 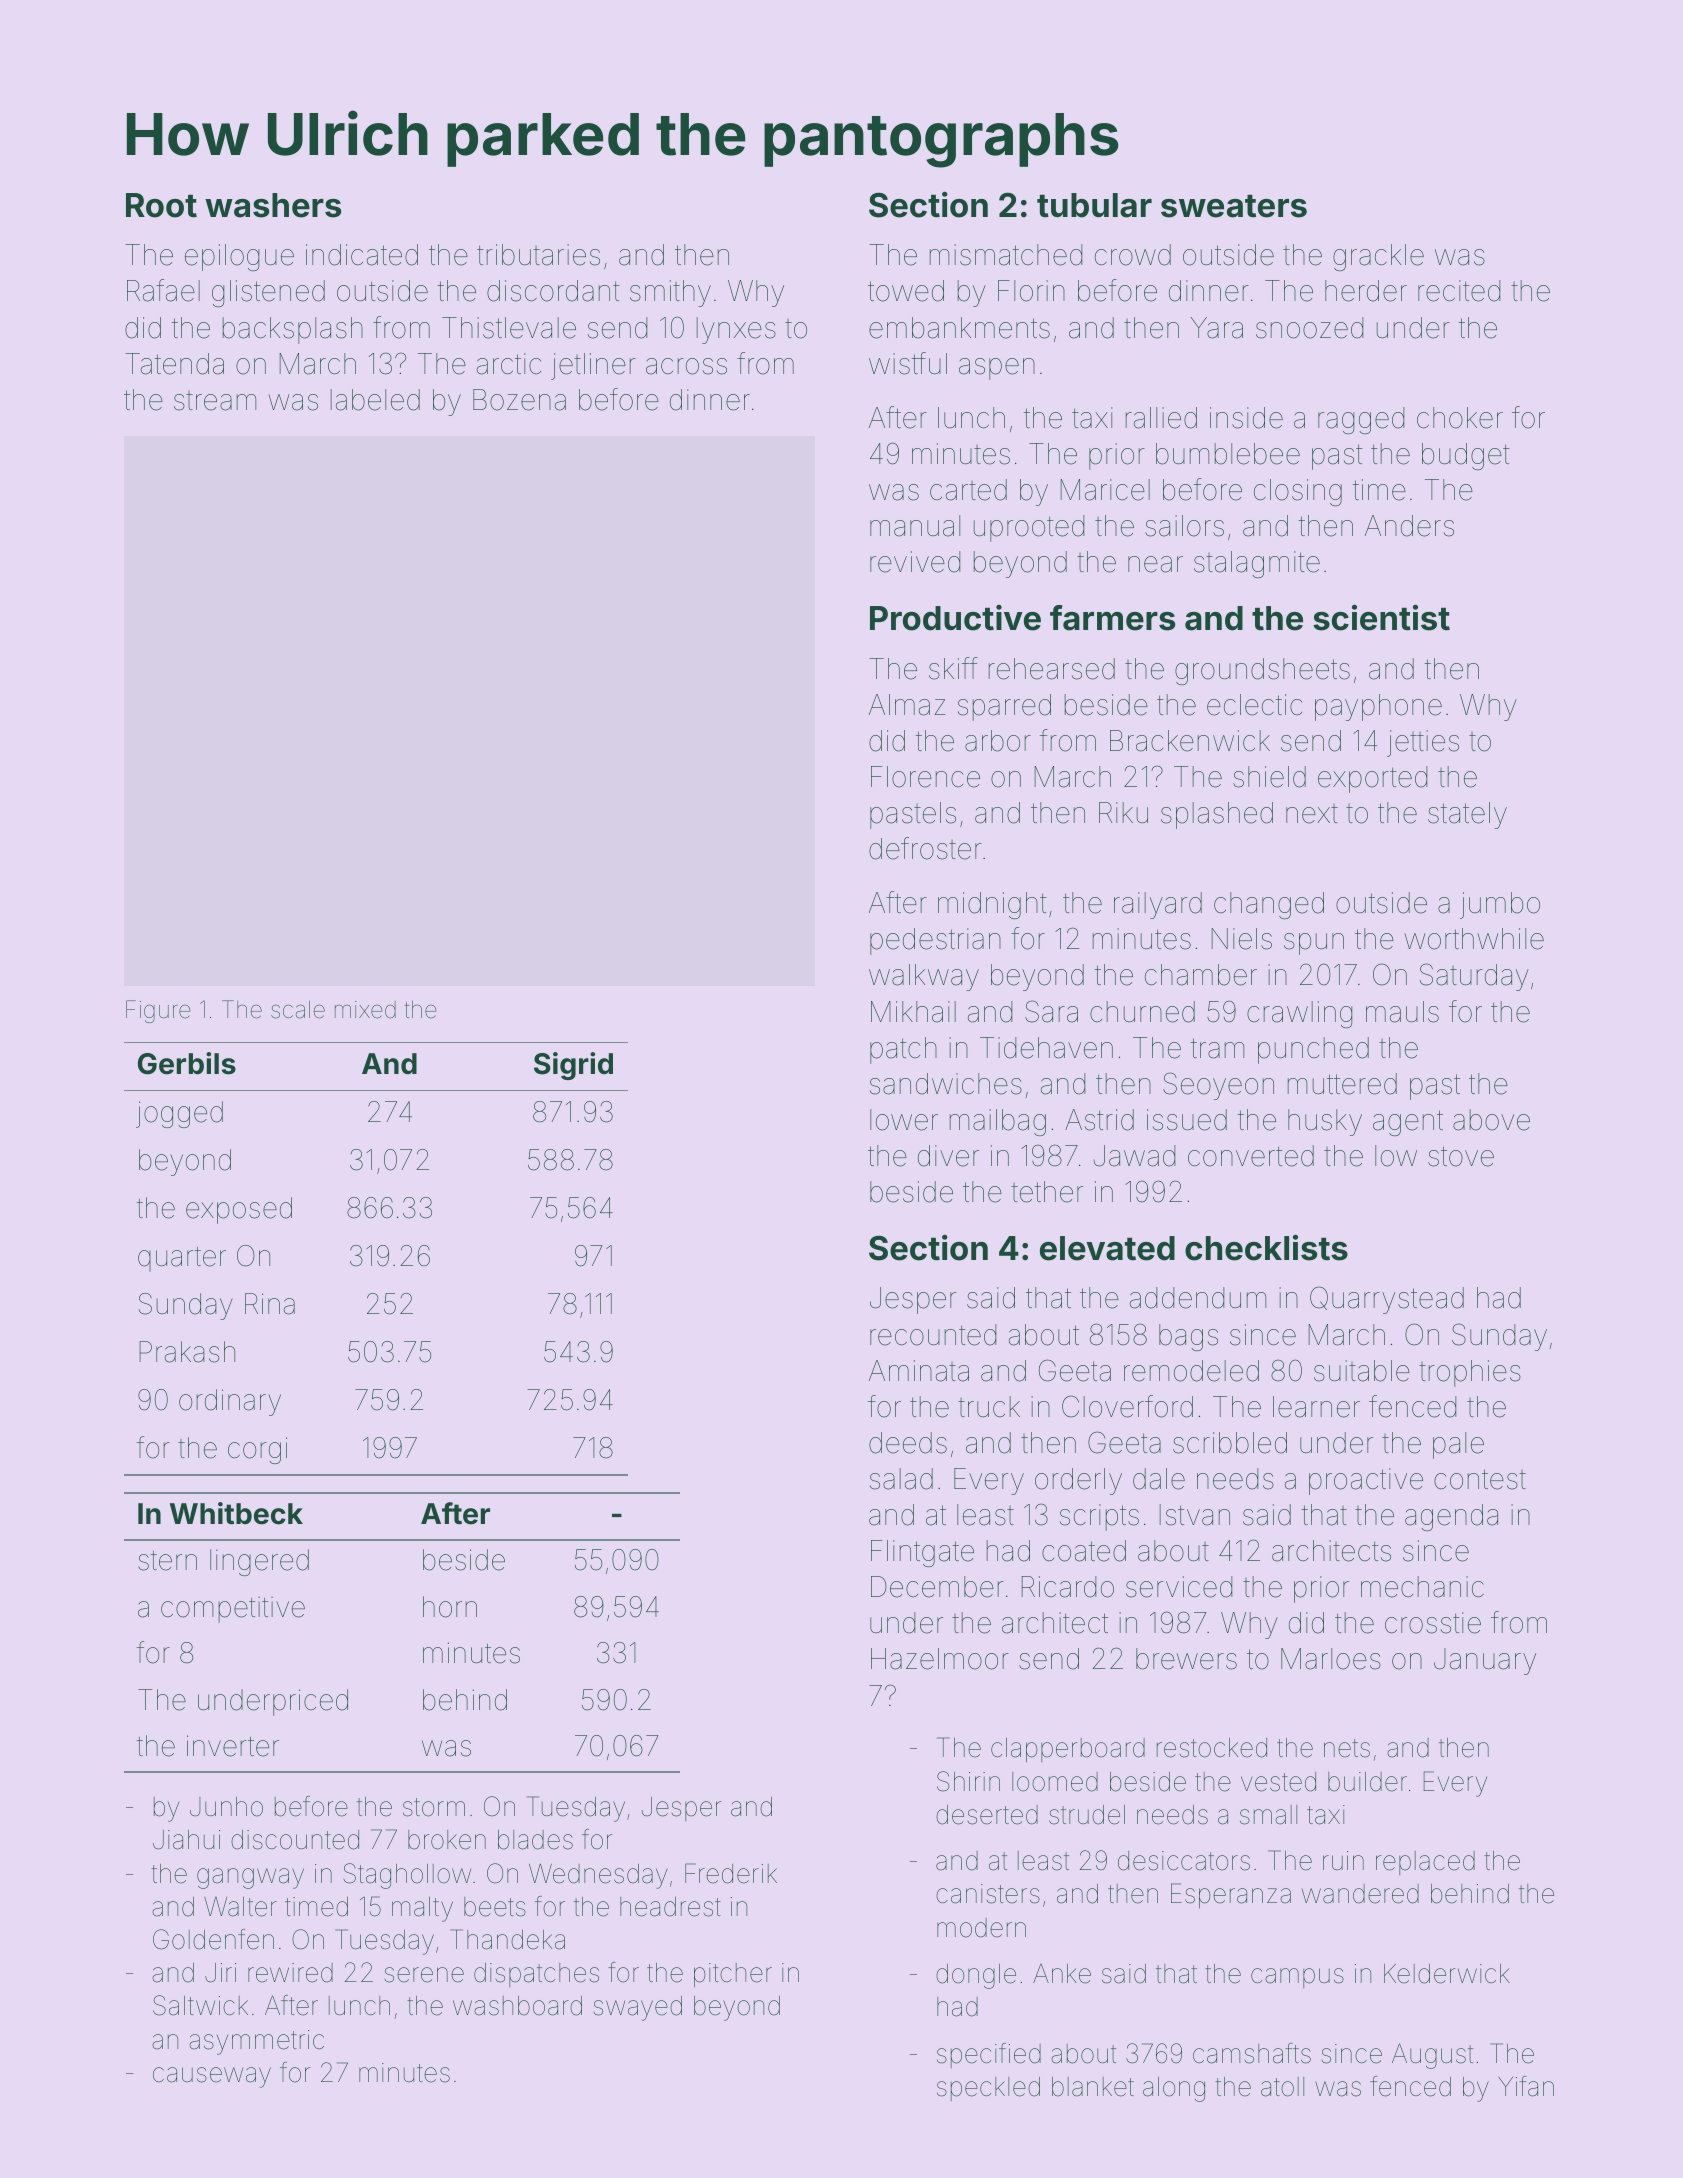 I want to click on scale, so click(x=298, y=1010).
